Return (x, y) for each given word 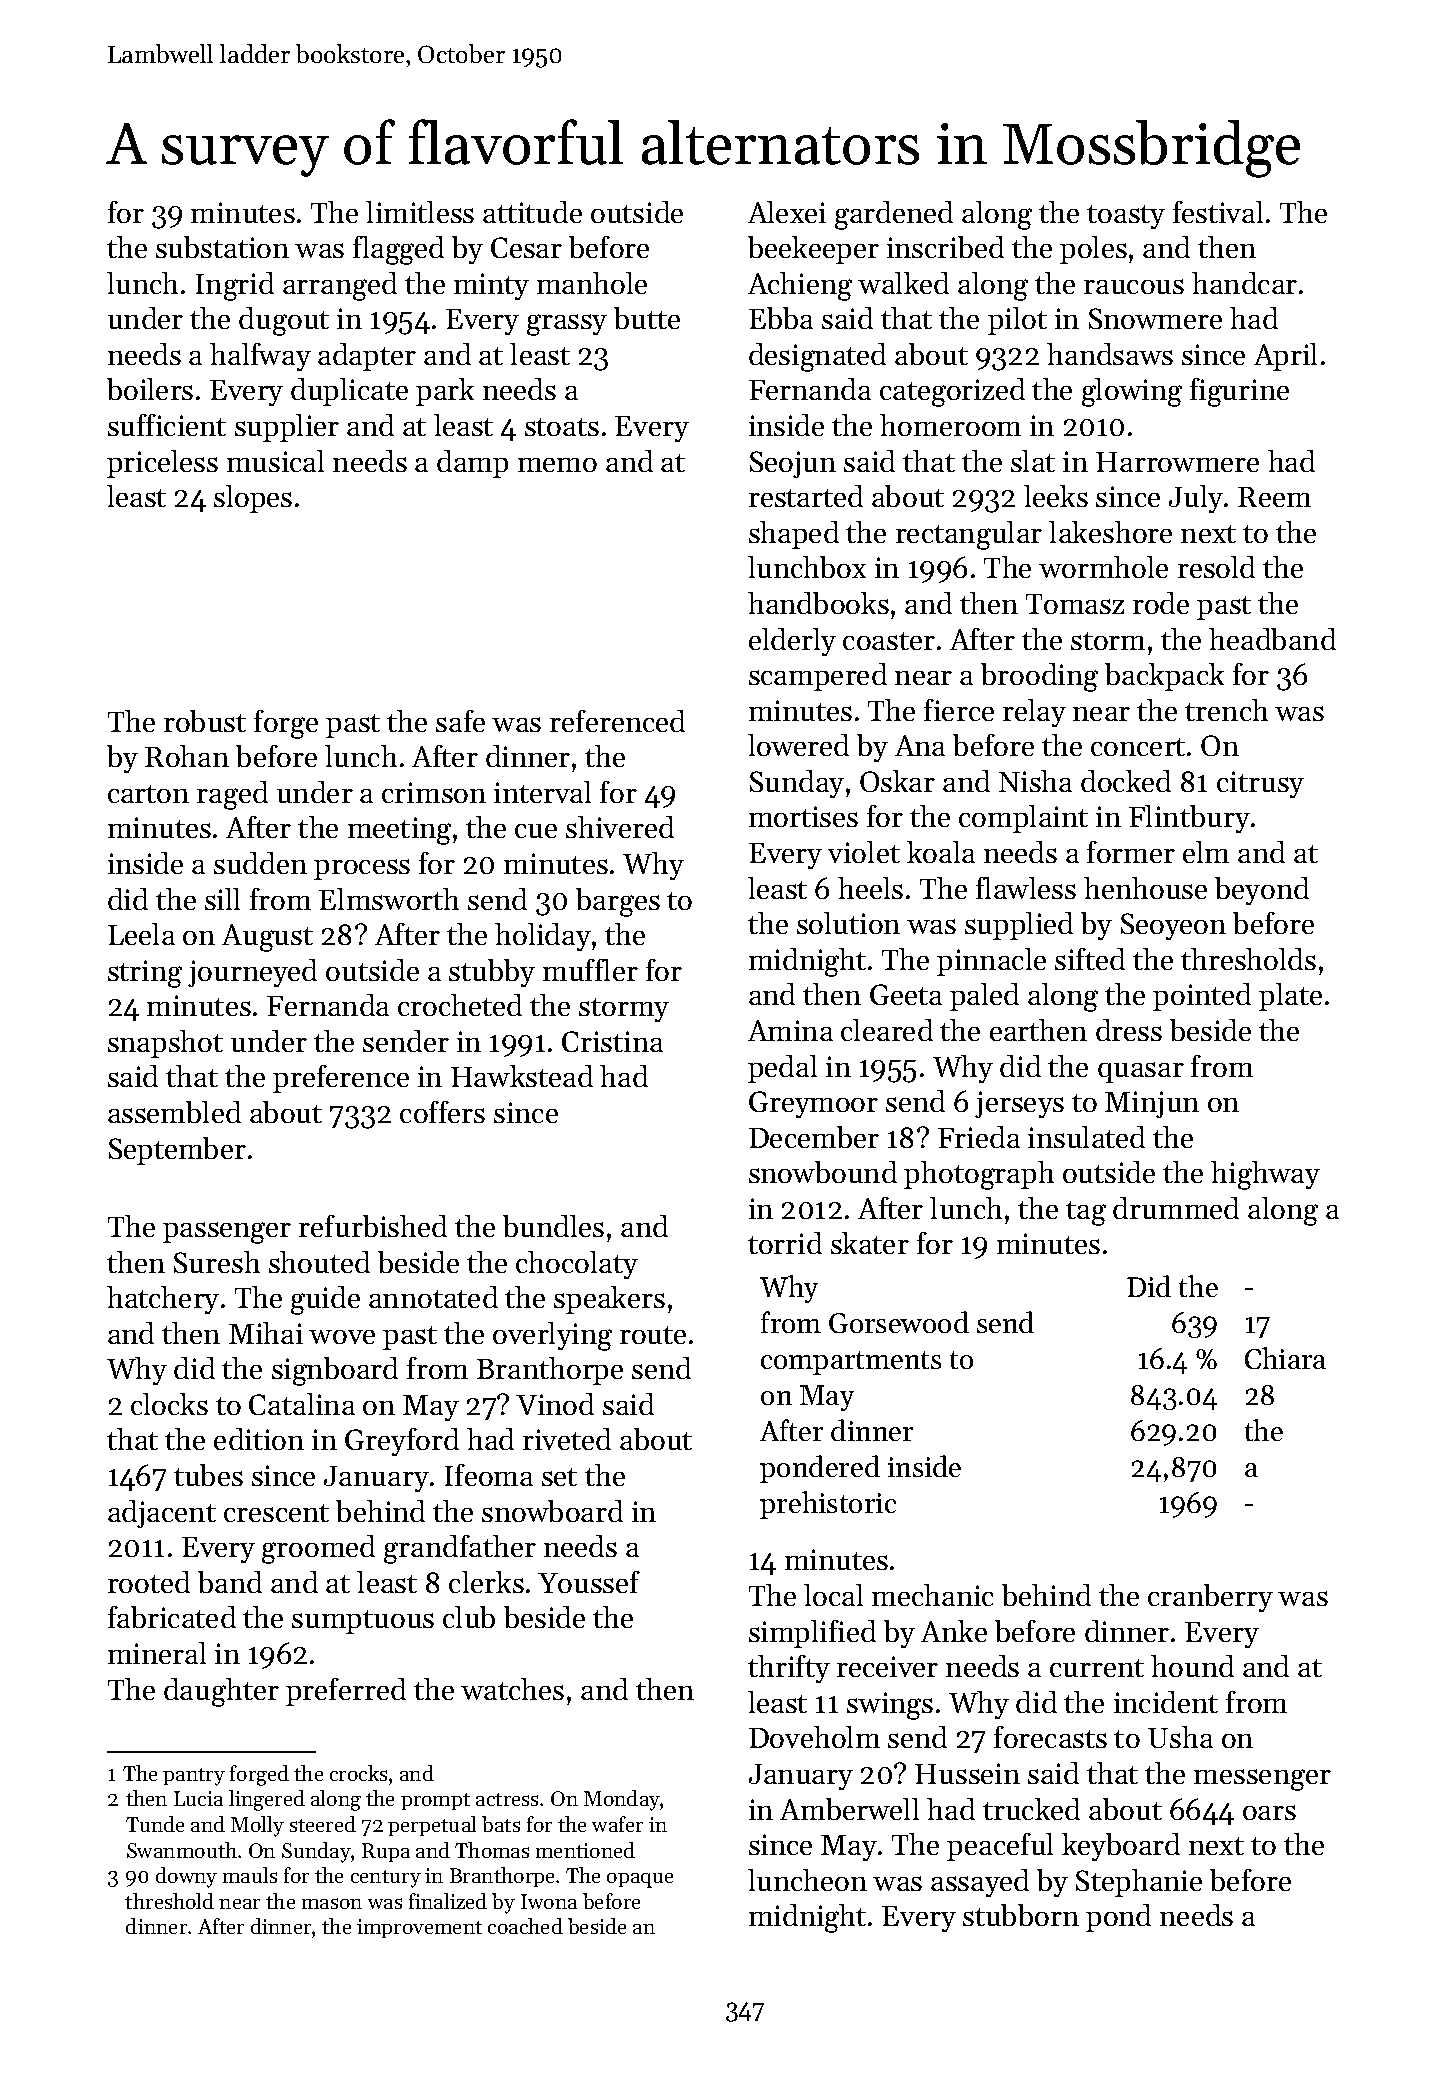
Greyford (402, 1442)
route (653, 1335)
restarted (806, 496)
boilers (150, 389)
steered (323, 1824)
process (362, 869)
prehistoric (828, 1505)
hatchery (163, 1300)
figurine (1239, 392)
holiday (543, 937)
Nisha (1035, 781)
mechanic (932, 1595)
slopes (253, 499)
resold (1216, 567)
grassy (567, 325)
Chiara (1285, 1358)
